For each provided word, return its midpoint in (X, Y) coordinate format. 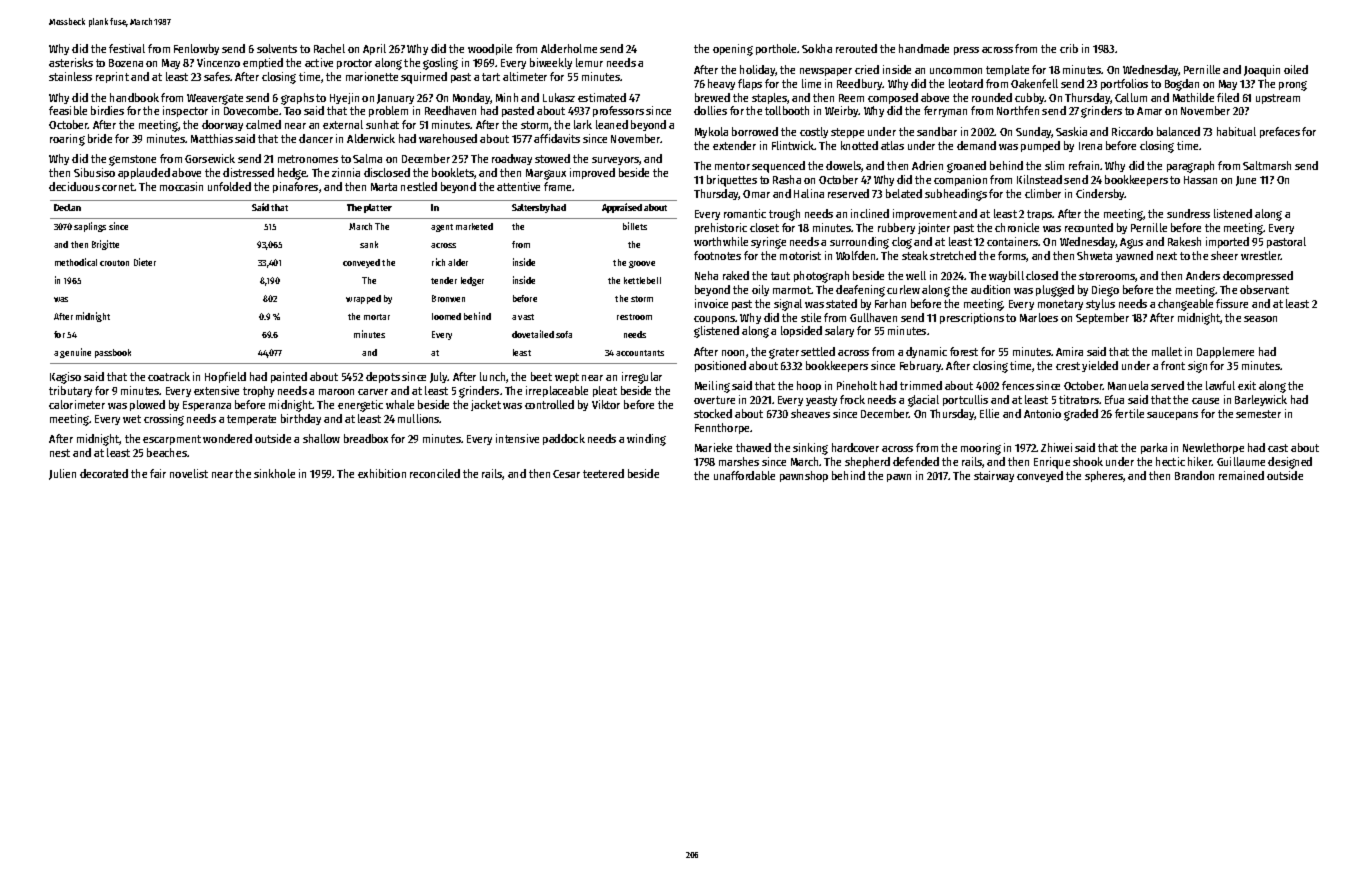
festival (127, 48)
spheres (1104, 476)
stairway (994, 476)
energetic (360, 406)
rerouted (856, 48)
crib (1069, 48)
